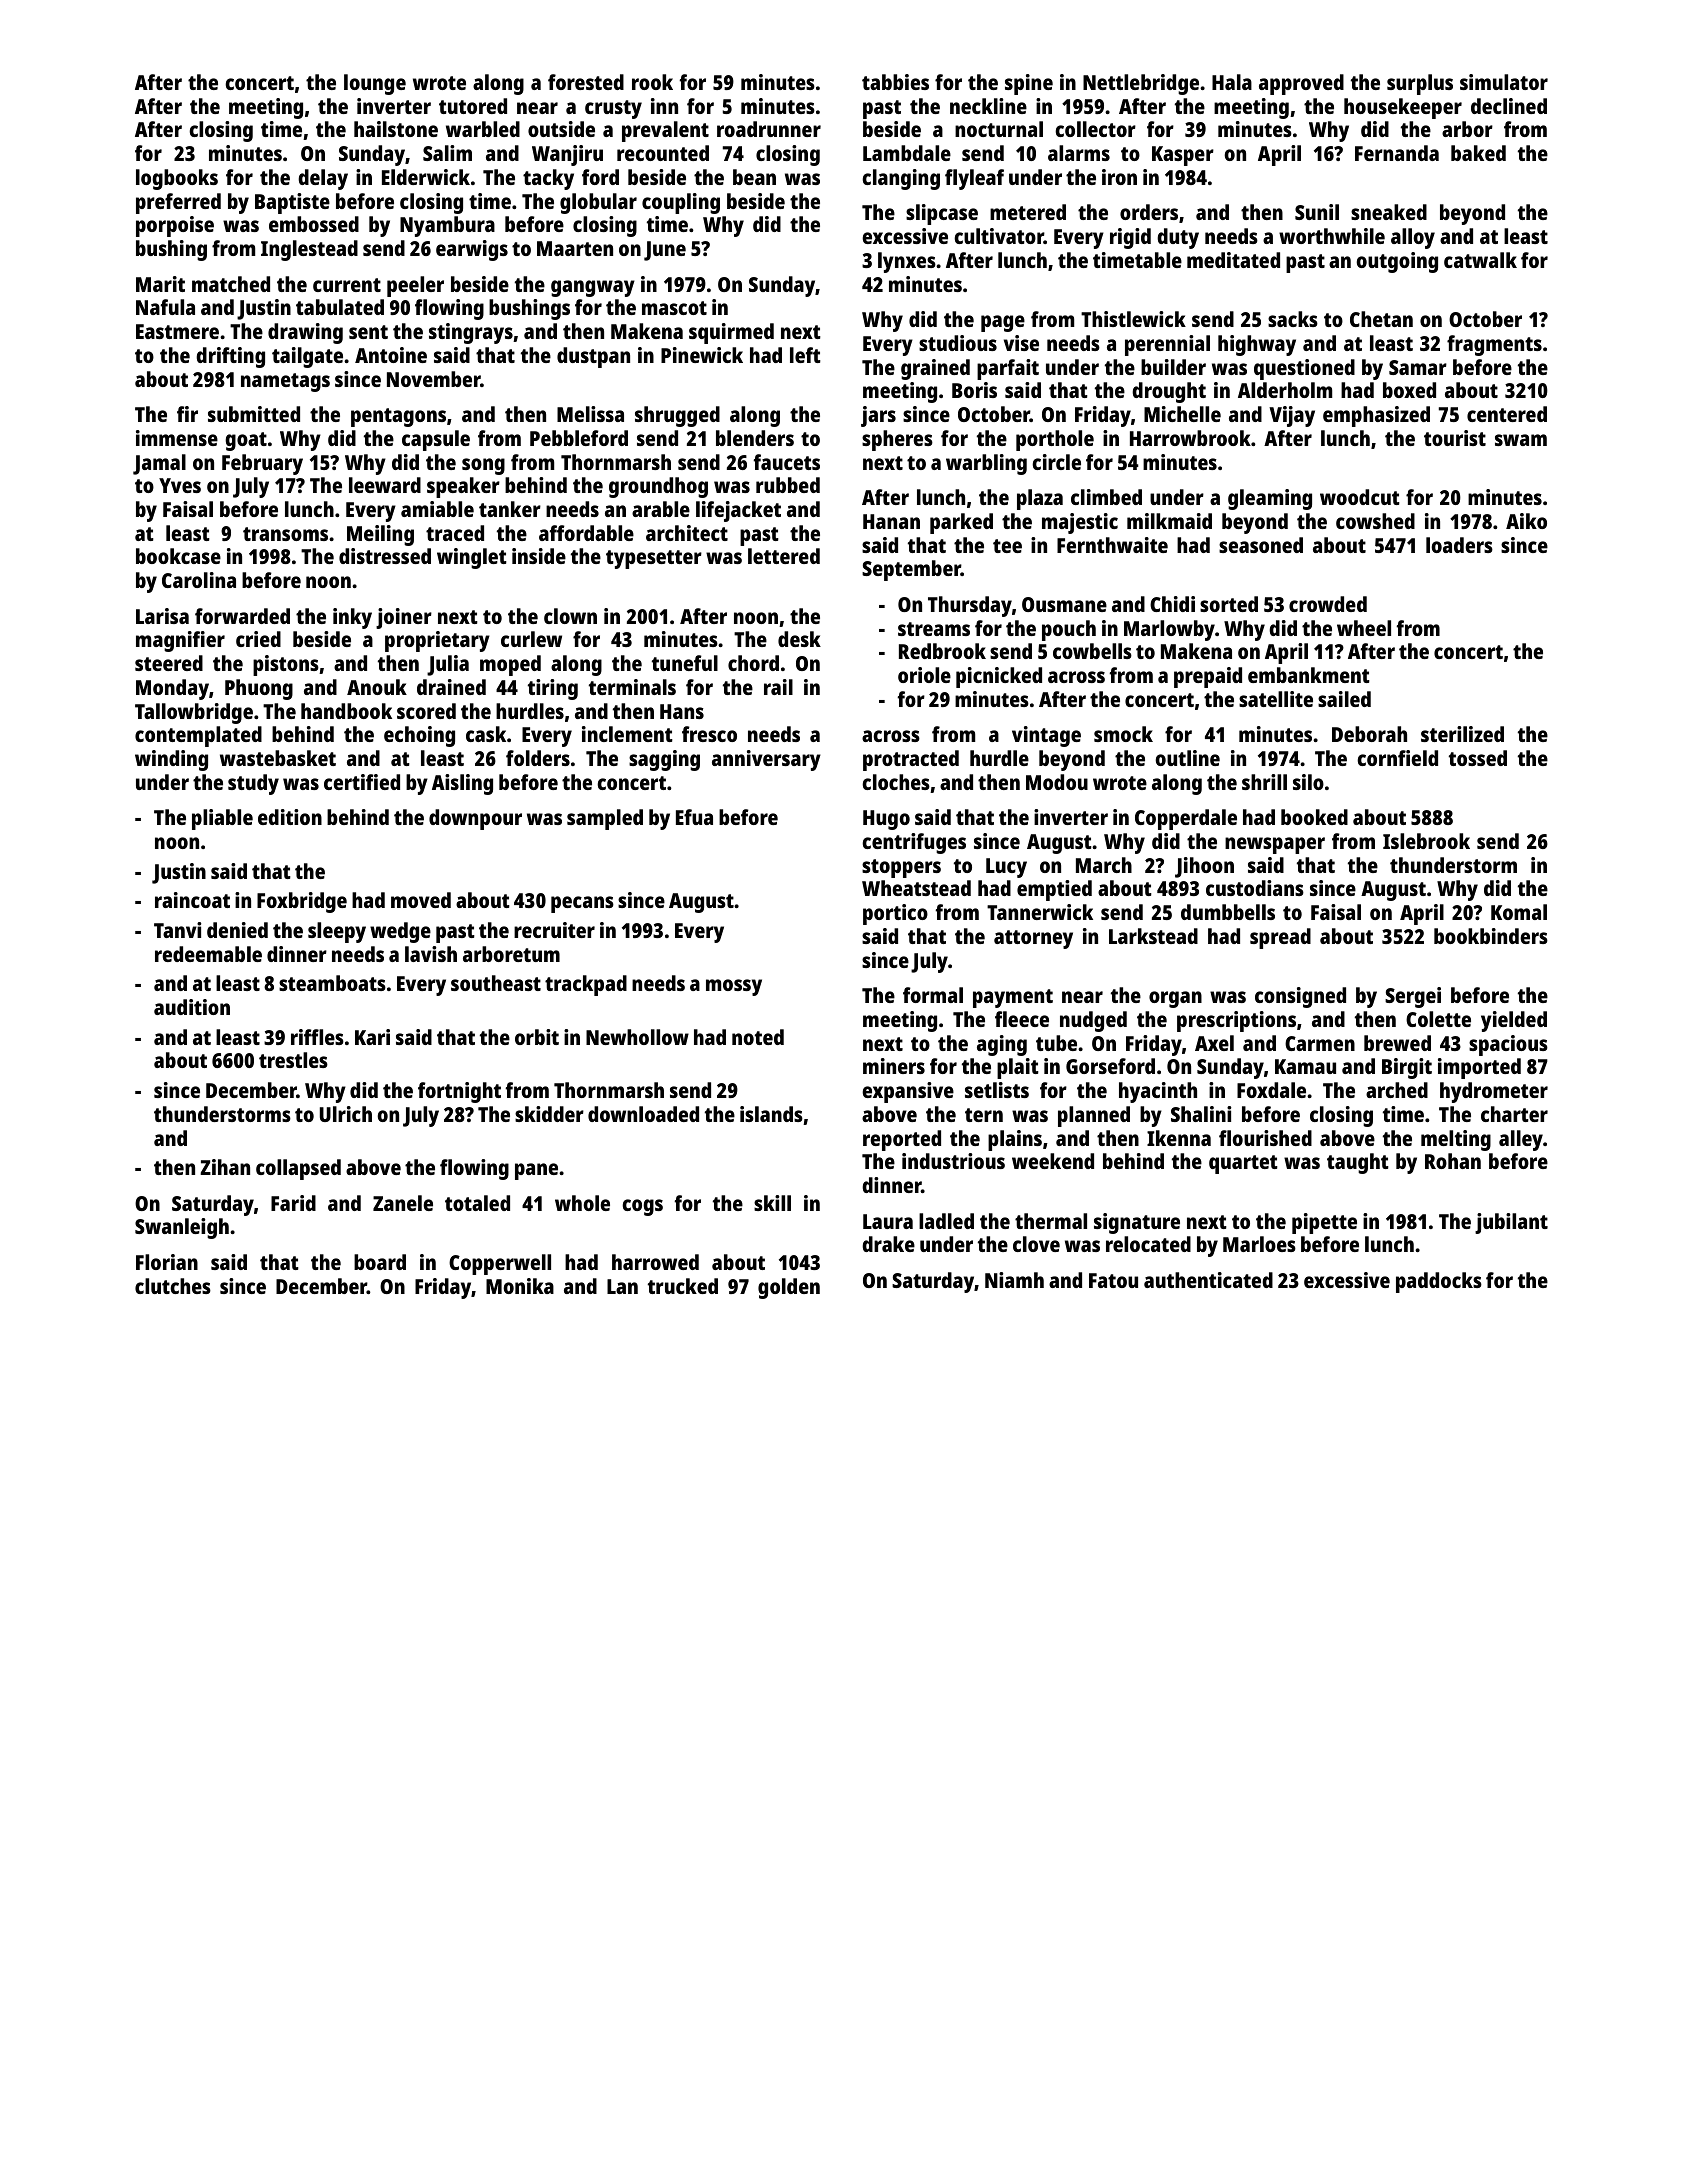  Describe the element at coordinates (896, 782) in the image. I see `cloches` at that location.
